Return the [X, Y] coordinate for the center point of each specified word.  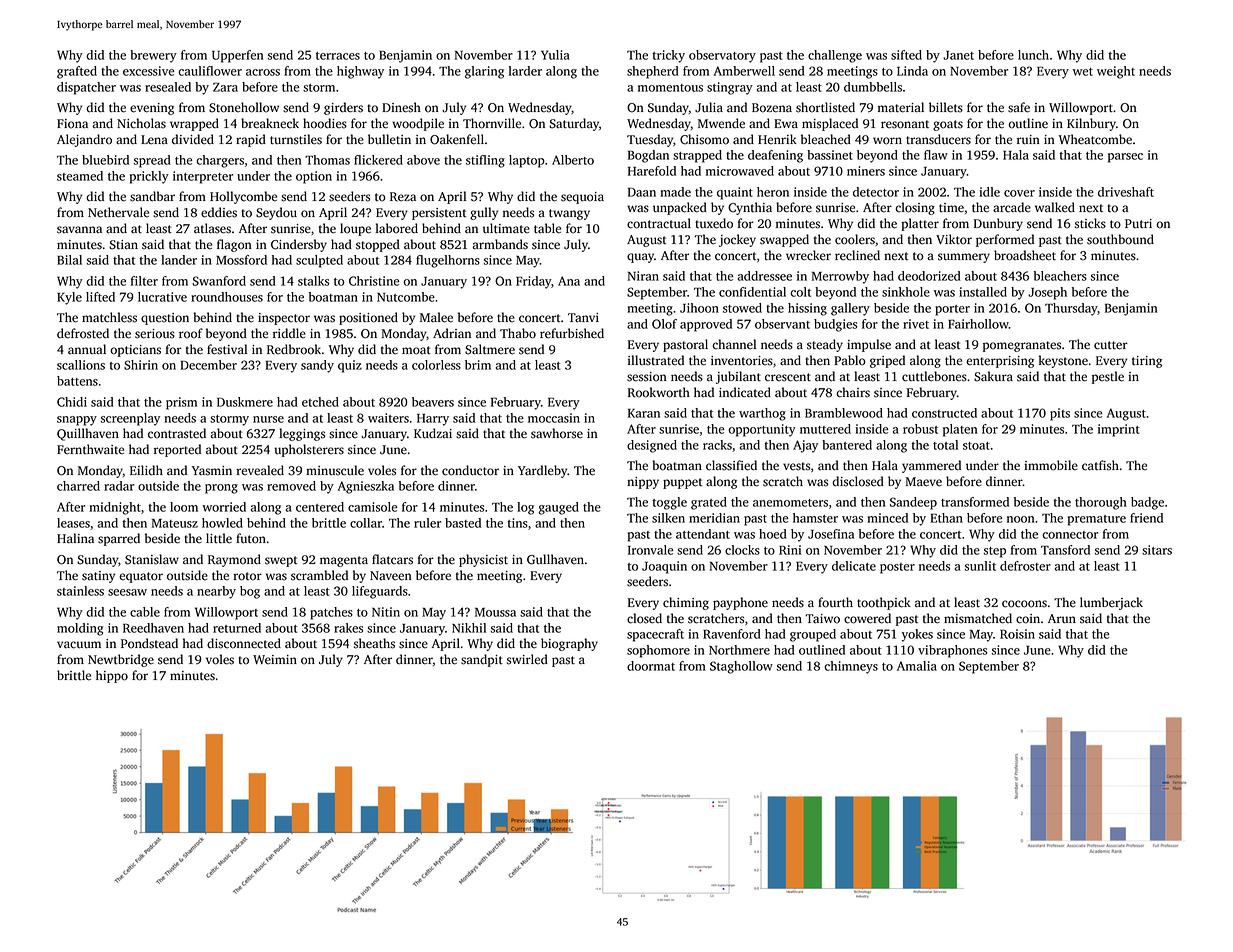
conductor [470, 470]
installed [983, 292]
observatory [722, 56]
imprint [1119, 430]
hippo [112, 676]
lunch [1033, 55]
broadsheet [1025, 255]
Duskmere [245, 402]
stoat [976, 446]
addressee [765, 276]
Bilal [69, 260]
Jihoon [699, 308]
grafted [77, 72]
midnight [115, 508]
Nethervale [118, 212]
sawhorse [557, 433]
